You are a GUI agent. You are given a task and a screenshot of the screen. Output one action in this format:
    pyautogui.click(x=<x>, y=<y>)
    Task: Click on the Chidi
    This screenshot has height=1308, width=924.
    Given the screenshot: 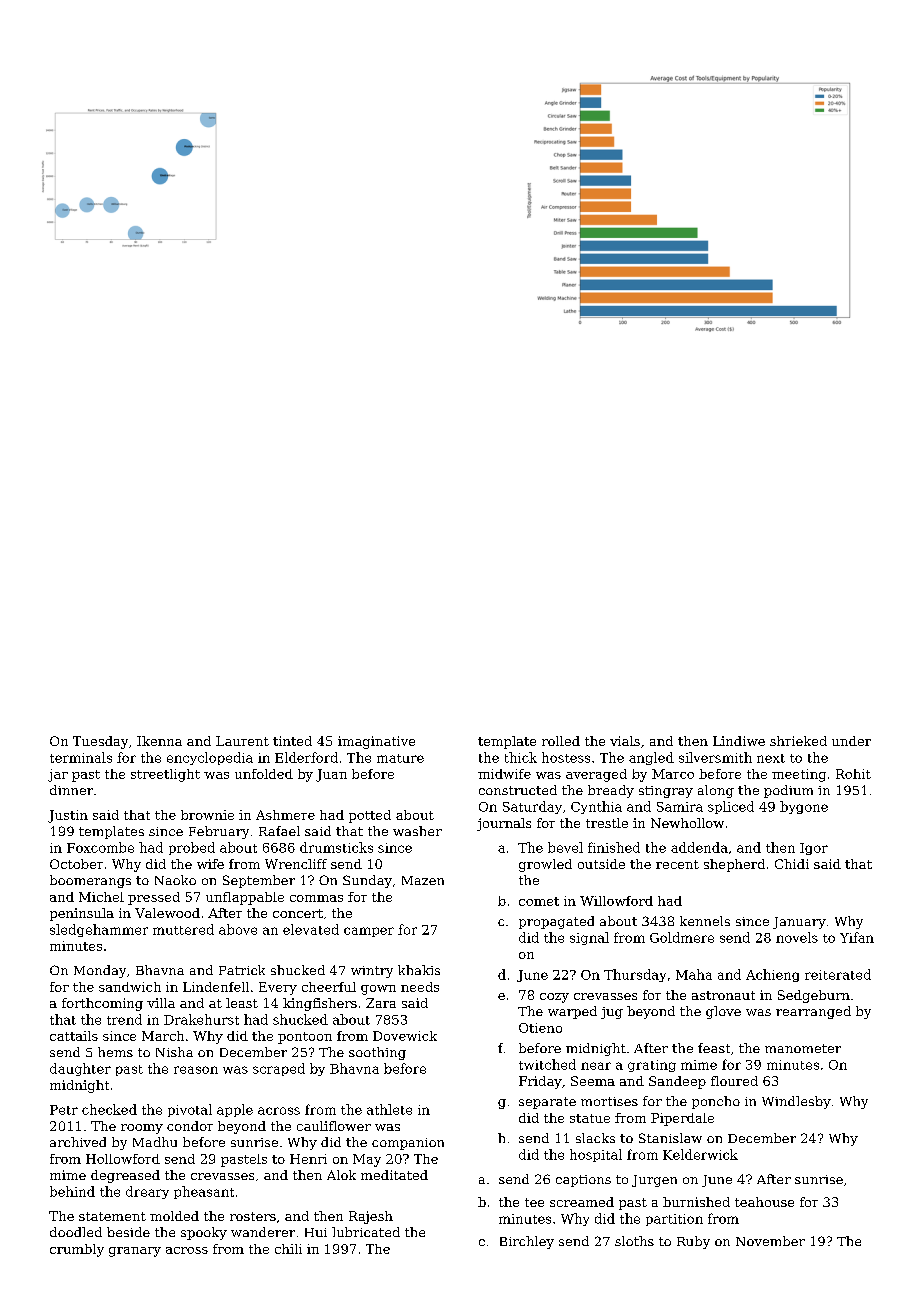 What is the action you would take?
    pyautogui.click(x=792, y=864)
